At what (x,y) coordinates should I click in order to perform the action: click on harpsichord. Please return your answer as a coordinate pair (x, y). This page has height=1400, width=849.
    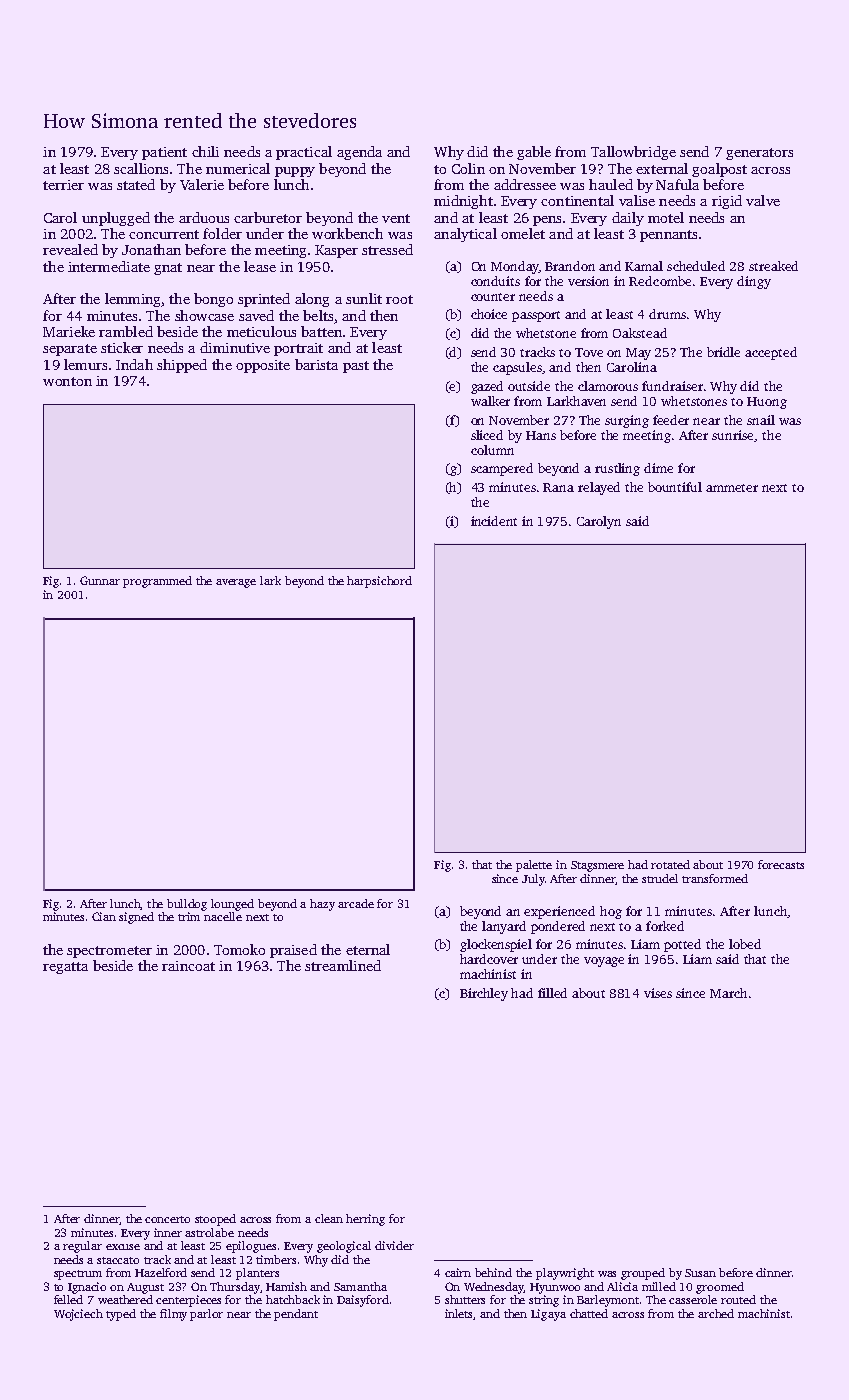
    Looking at the image, I should click on (379, 582).
